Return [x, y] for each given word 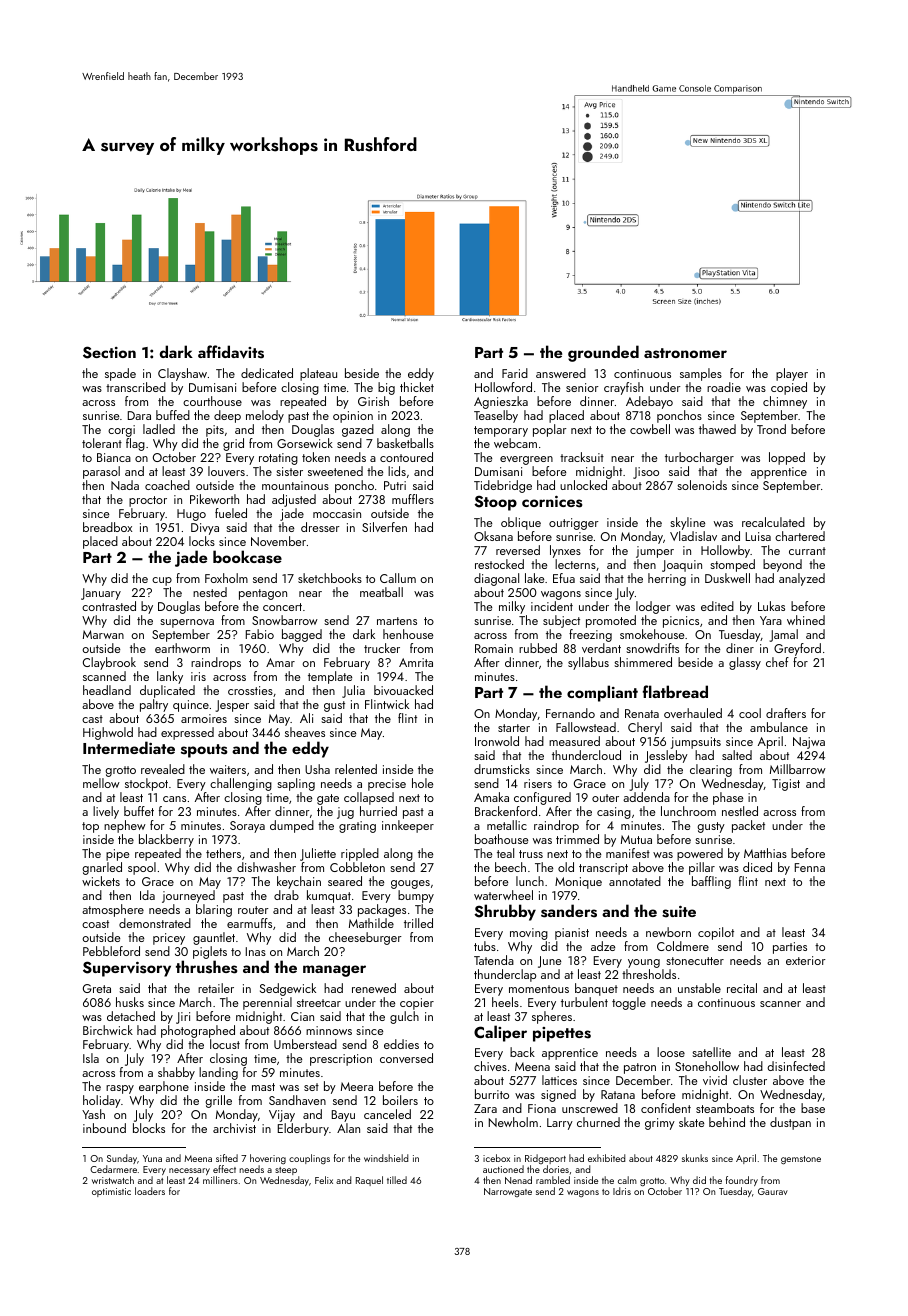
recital [742, 988]
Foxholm [226, 578]
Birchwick [108, 1030]
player [792, 374]
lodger [653, 607]
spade [120, 374]
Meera [357, 1086]
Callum [398, 578]
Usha [317, 769]
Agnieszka [501, 402]
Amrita [416, 662]
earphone [164, 1087]
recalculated [773, 522]
